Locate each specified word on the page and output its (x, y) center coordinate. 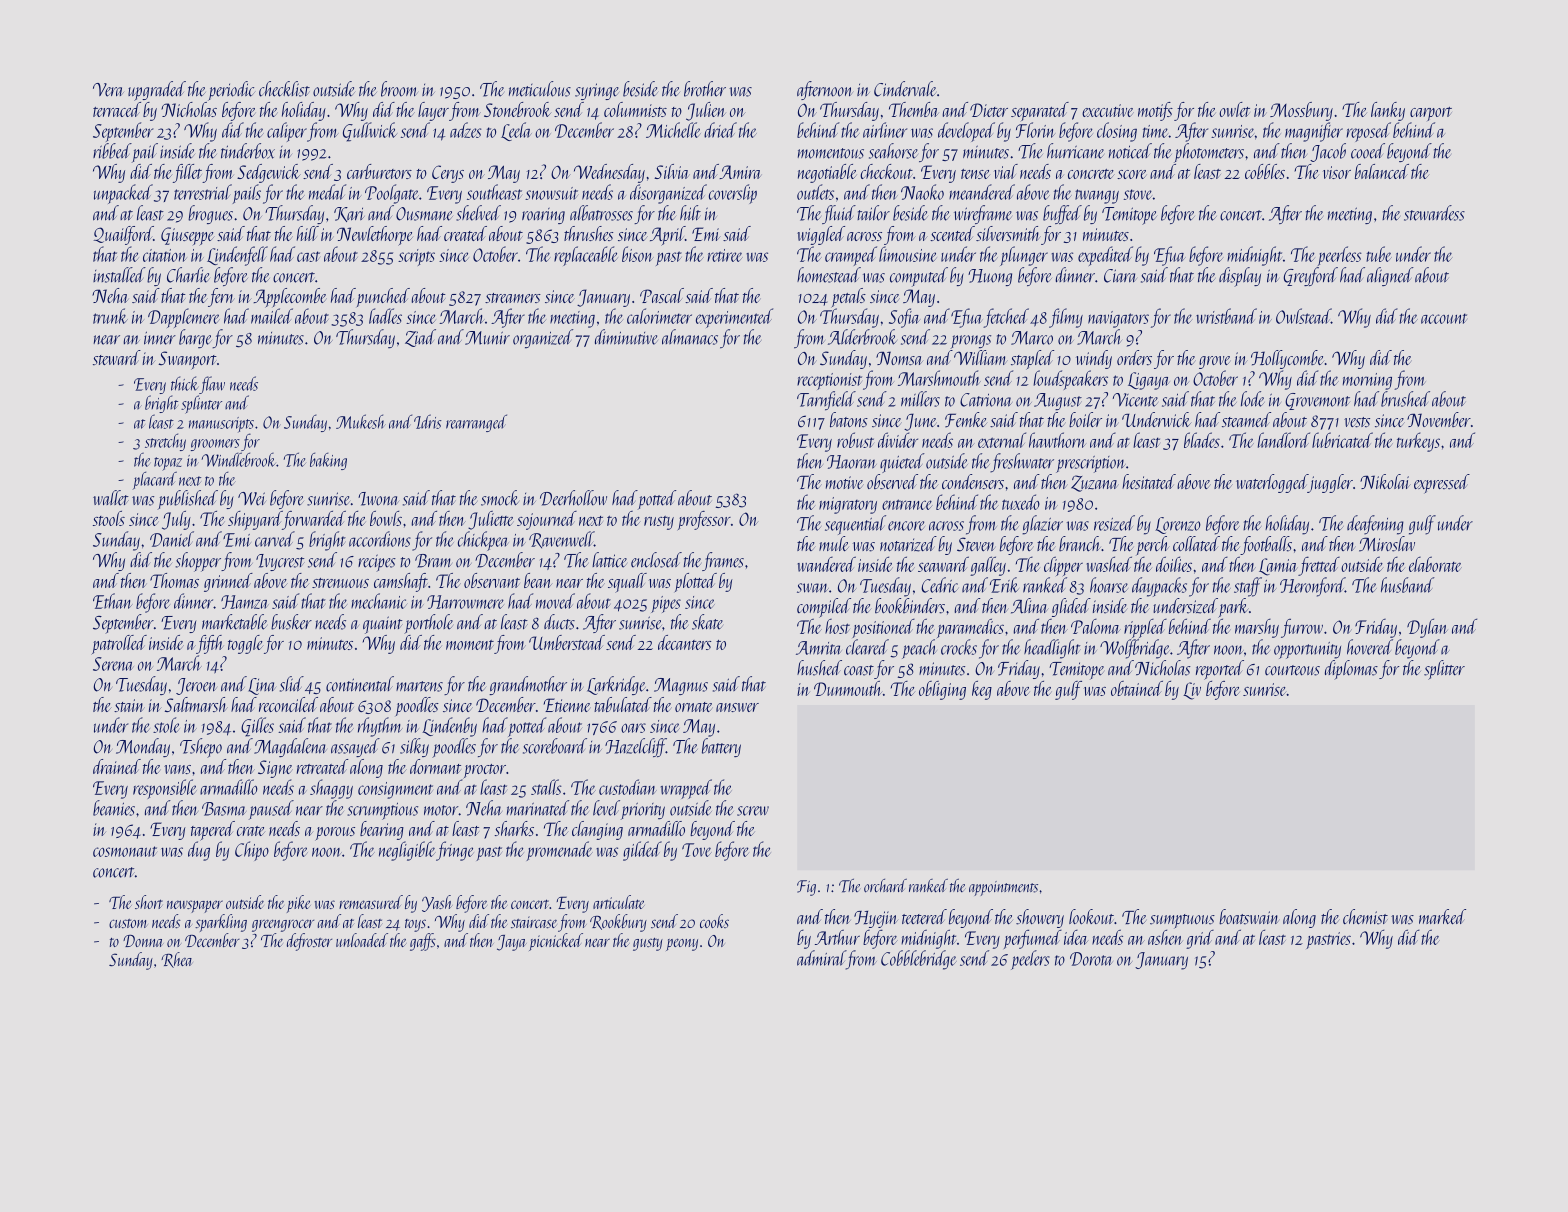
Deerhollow (573, 498)
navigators (1118, 319)
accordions (380, 539)
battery (721, 747)
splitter (1444, 670)
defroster (309, 942)
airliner (885, 130)
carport (1431, 114)
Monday (143, 747)
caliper (287, 132)
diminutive (626, 337)
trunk (110, 316)
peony (682, 944)
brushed (1405, 399)
